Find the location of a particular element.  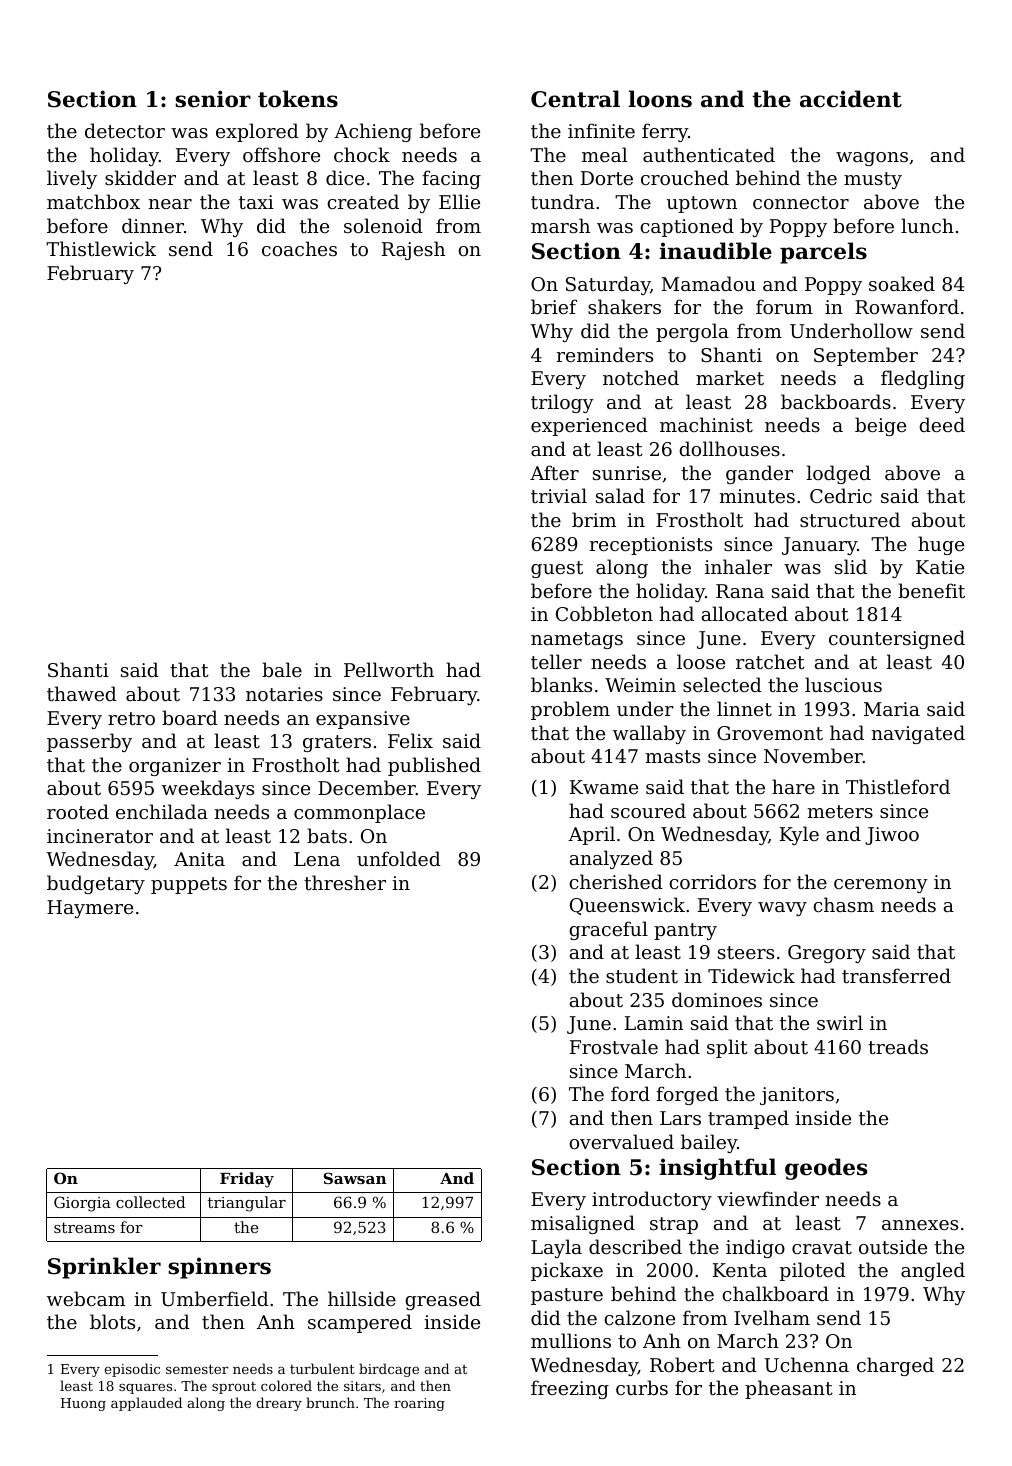

ferry is located at coordinates (665, 132).
